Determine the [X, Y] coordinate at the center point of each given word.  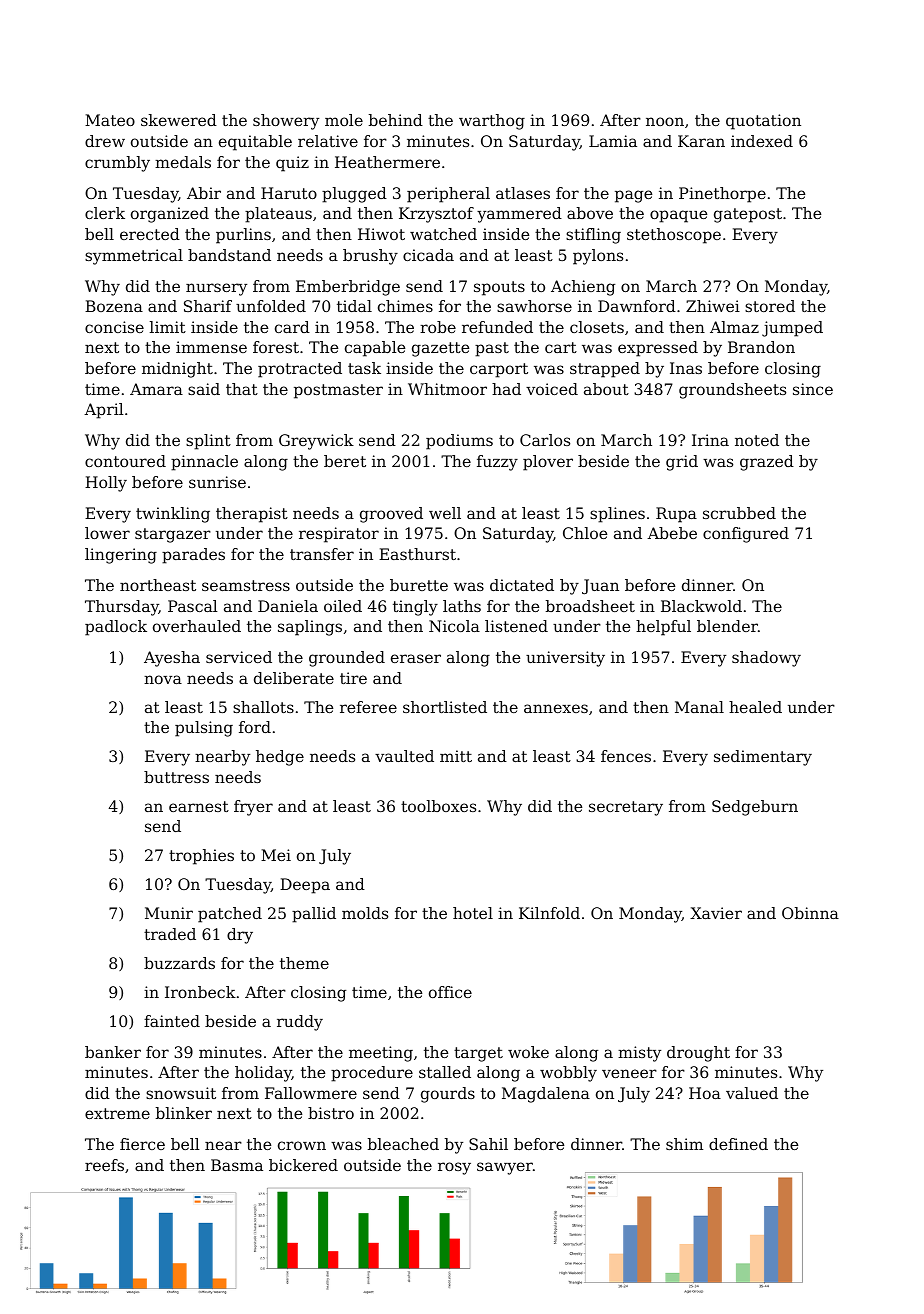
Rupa [676, 515]
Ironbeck [200, 992]
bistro [331, 1113]
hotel [473, 913]
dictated [522, 585]
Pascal [193, 606]
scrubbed [739, 513]
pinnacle [204, 463]
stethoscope [674, 236]
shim [684, 1144]
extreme [117, 1113]
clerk [105, 213]
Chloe [585, 533]
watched [443, 234]
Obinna [810, 913]
